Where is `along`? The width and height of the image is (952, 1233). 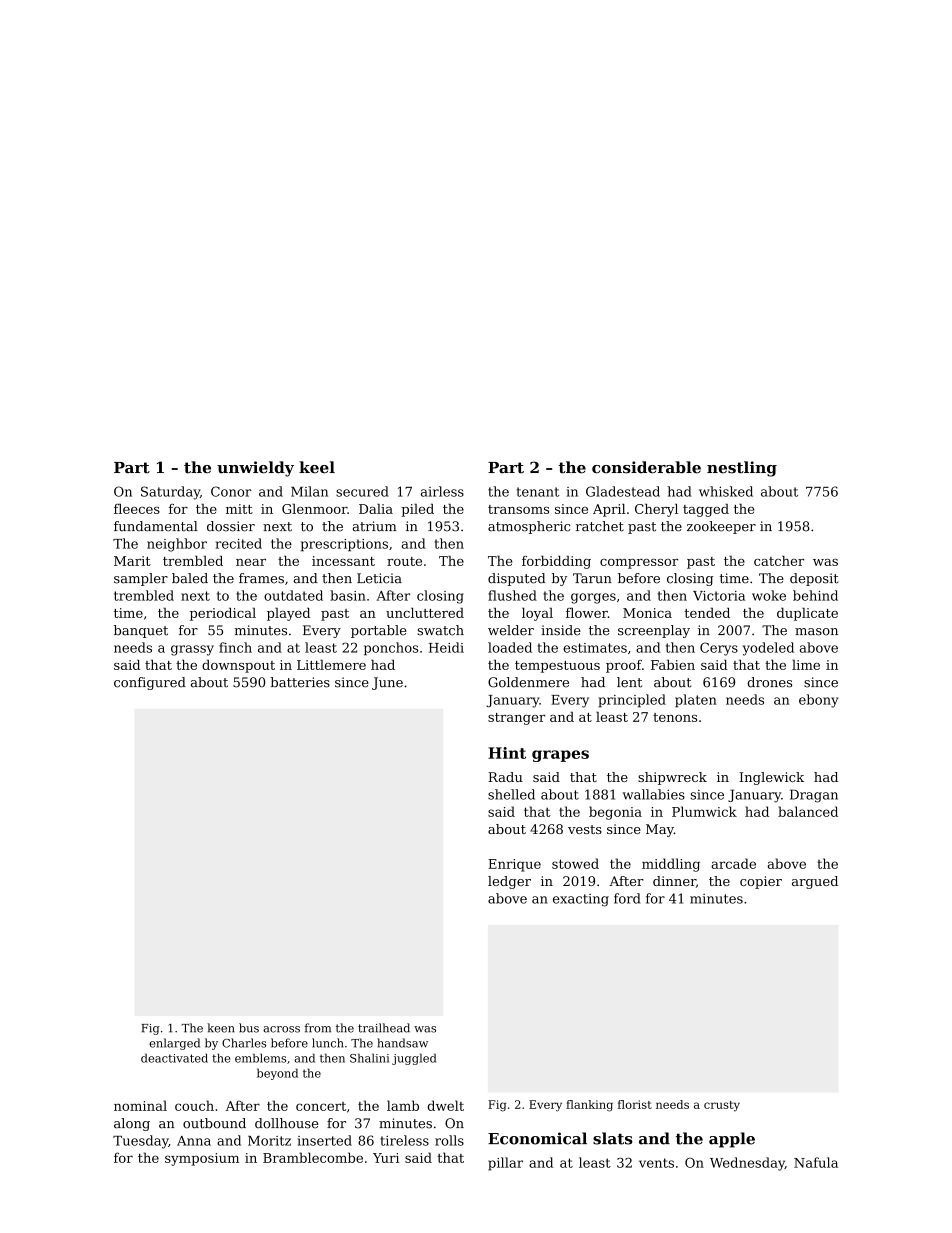 along is located at coordinates (132, 1124).
